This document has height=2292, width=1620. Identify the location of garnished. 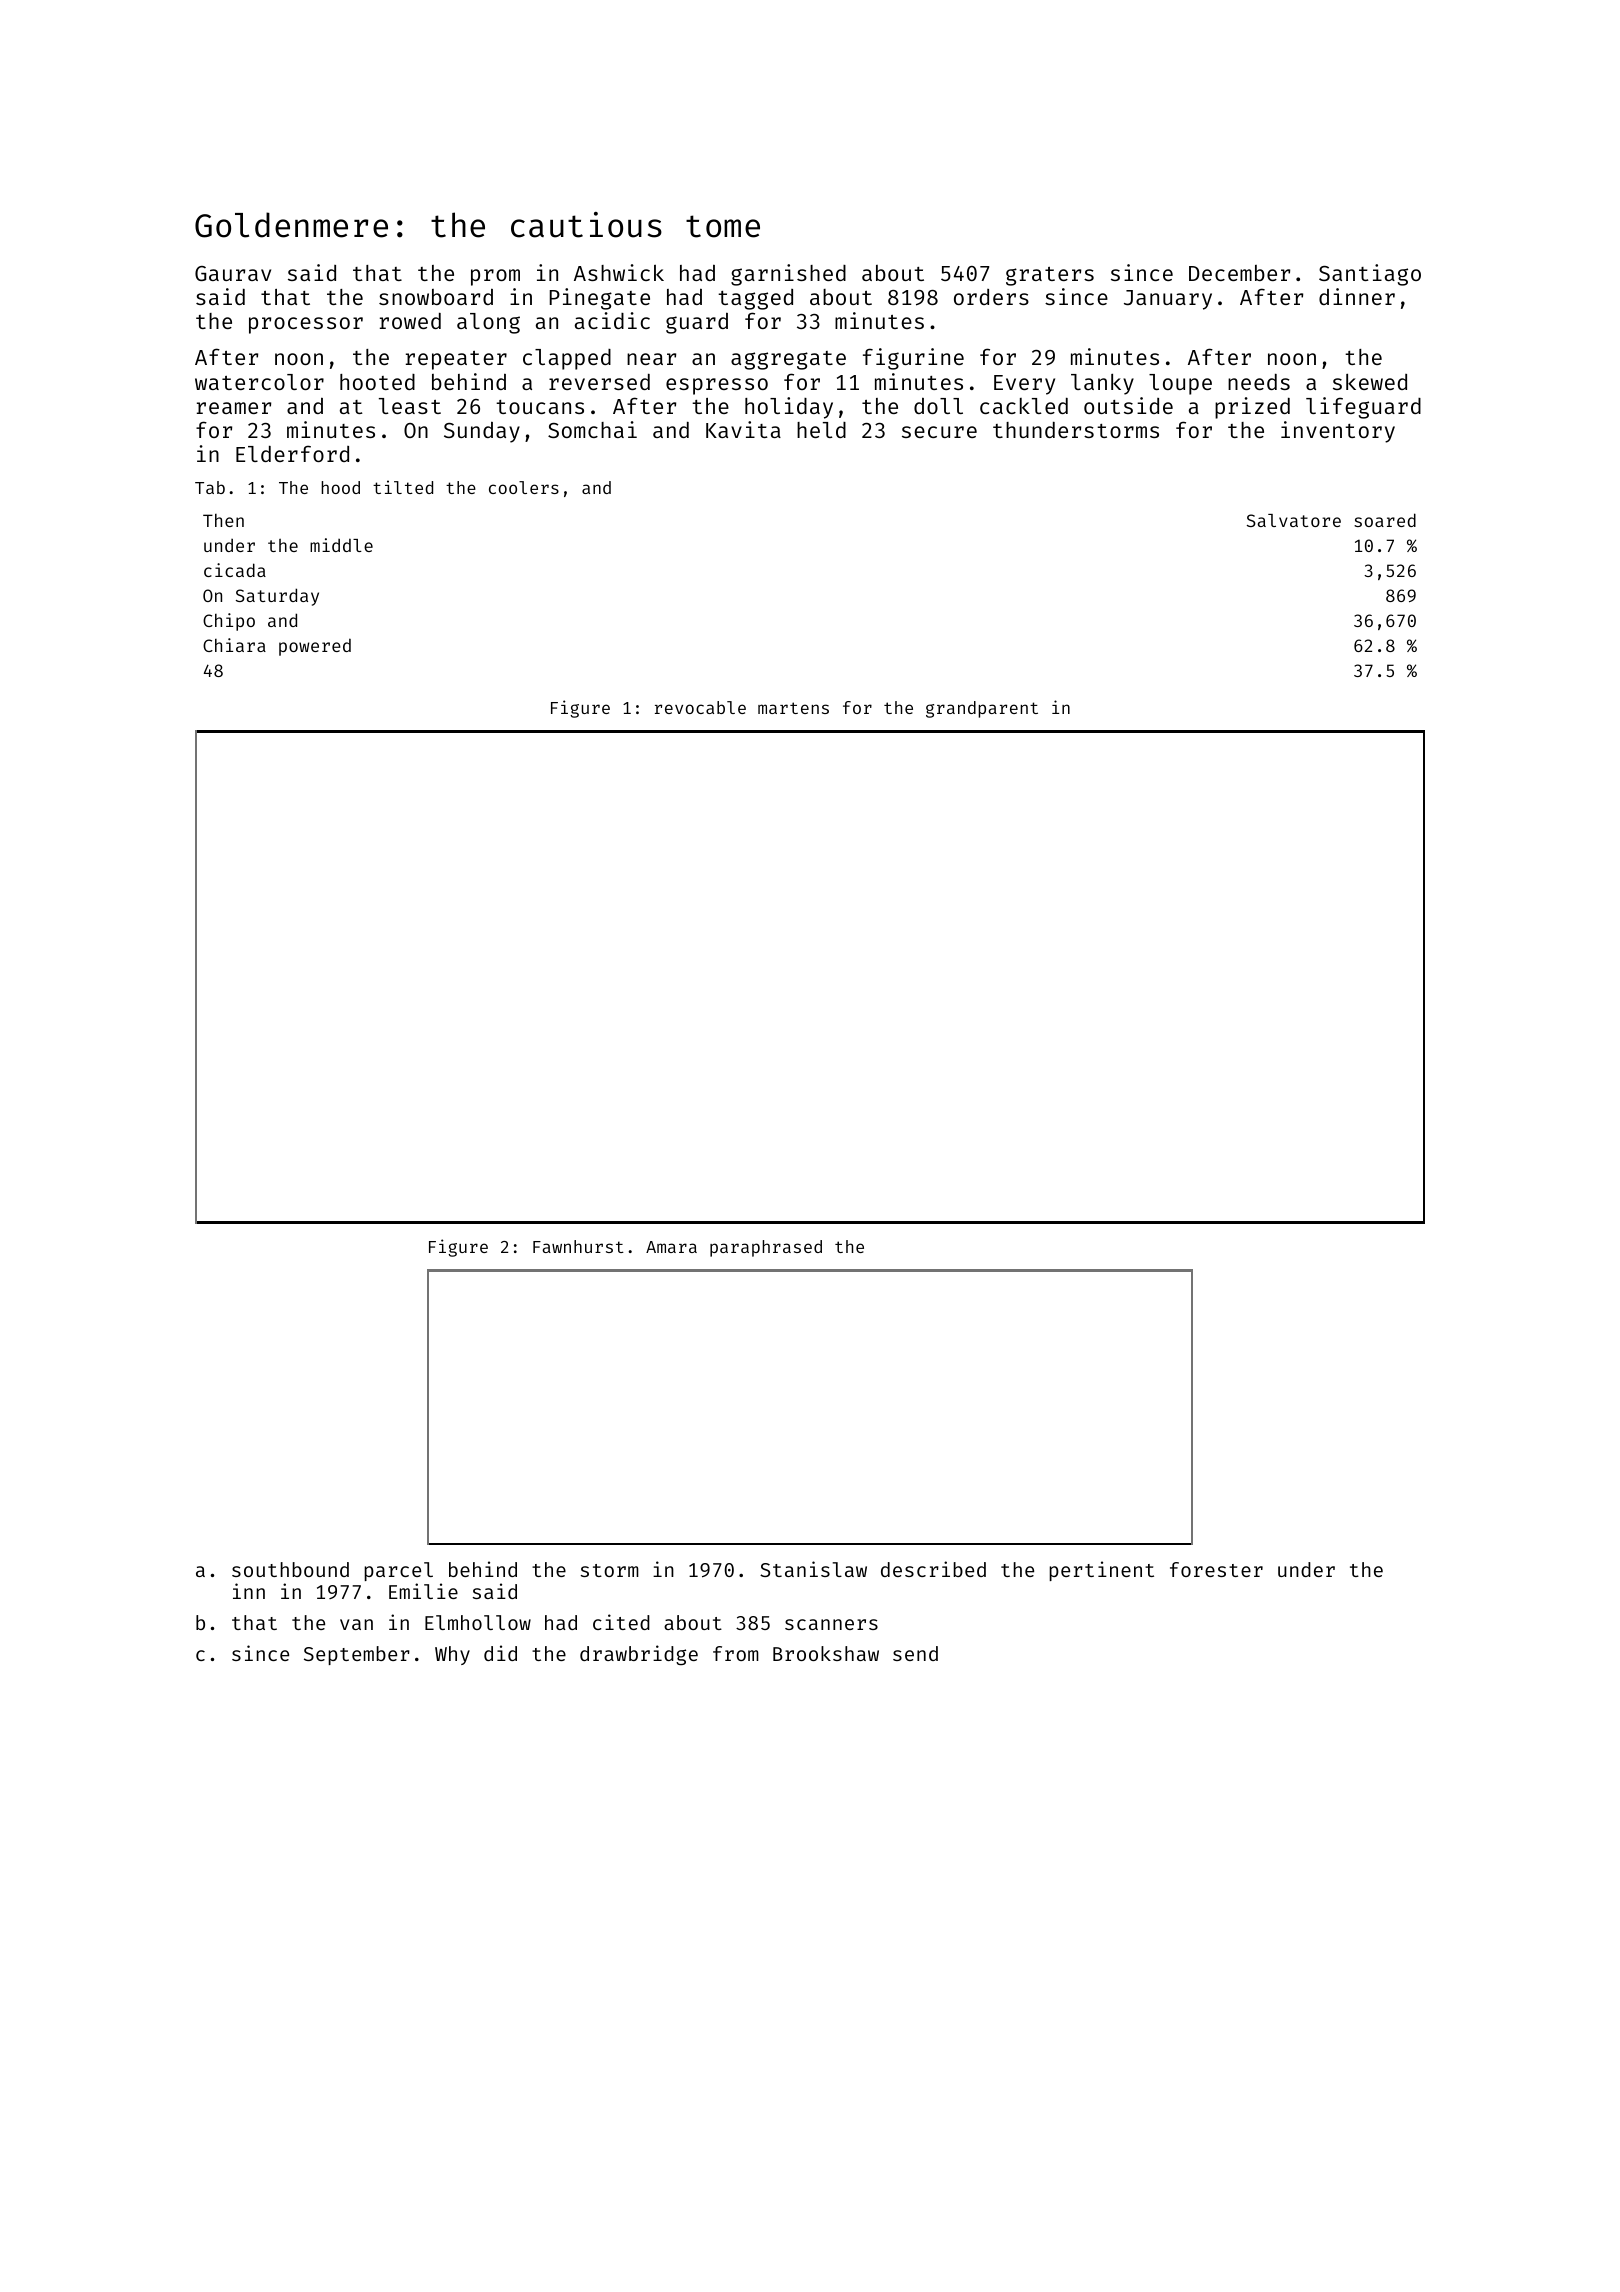
(788, 275).
